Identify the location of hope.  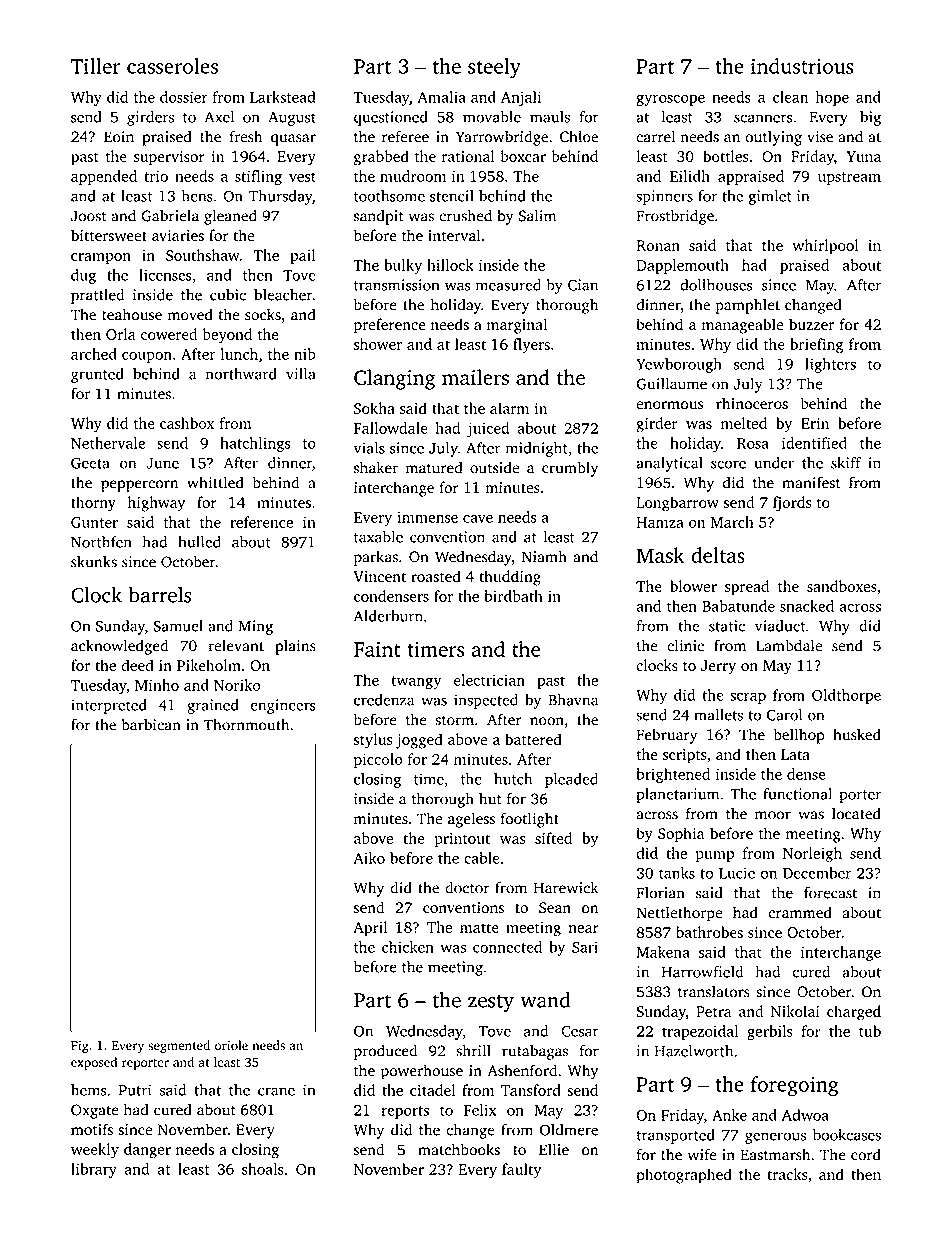
(832, 98).
